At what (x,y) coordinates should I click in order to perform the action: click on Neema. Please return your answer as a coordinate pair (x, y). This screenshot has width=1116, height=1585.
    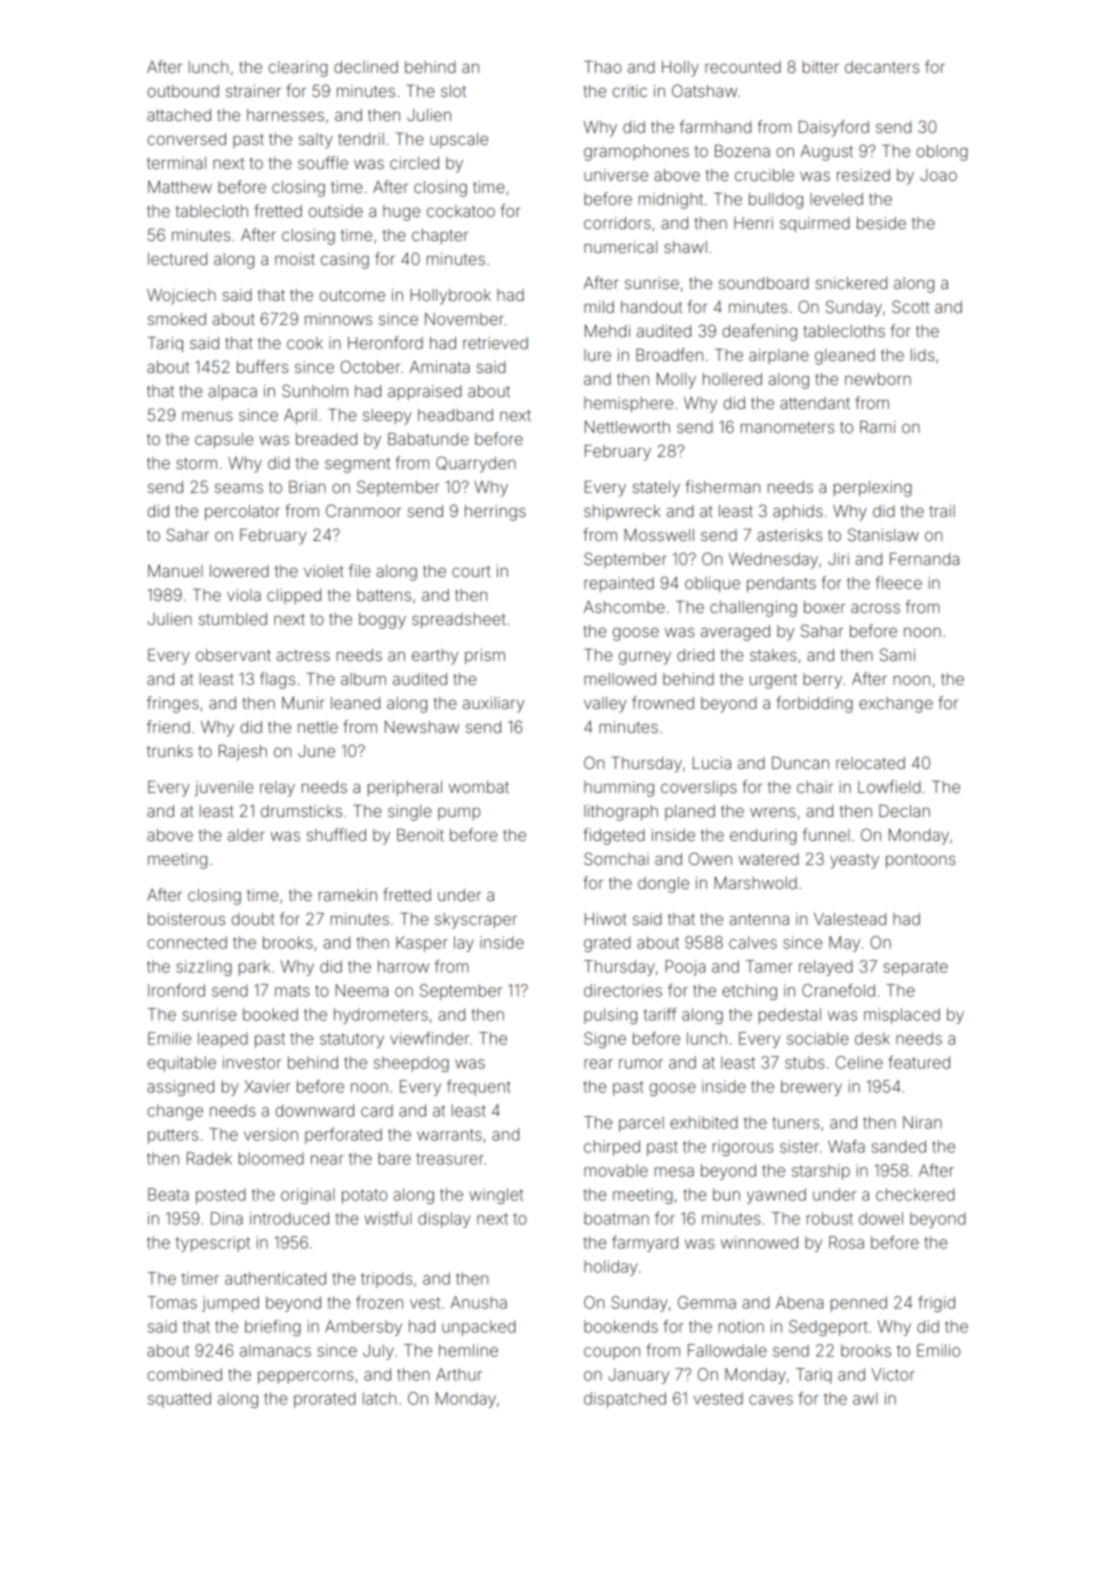
    Looking at the image, I should click on (361, 990).
